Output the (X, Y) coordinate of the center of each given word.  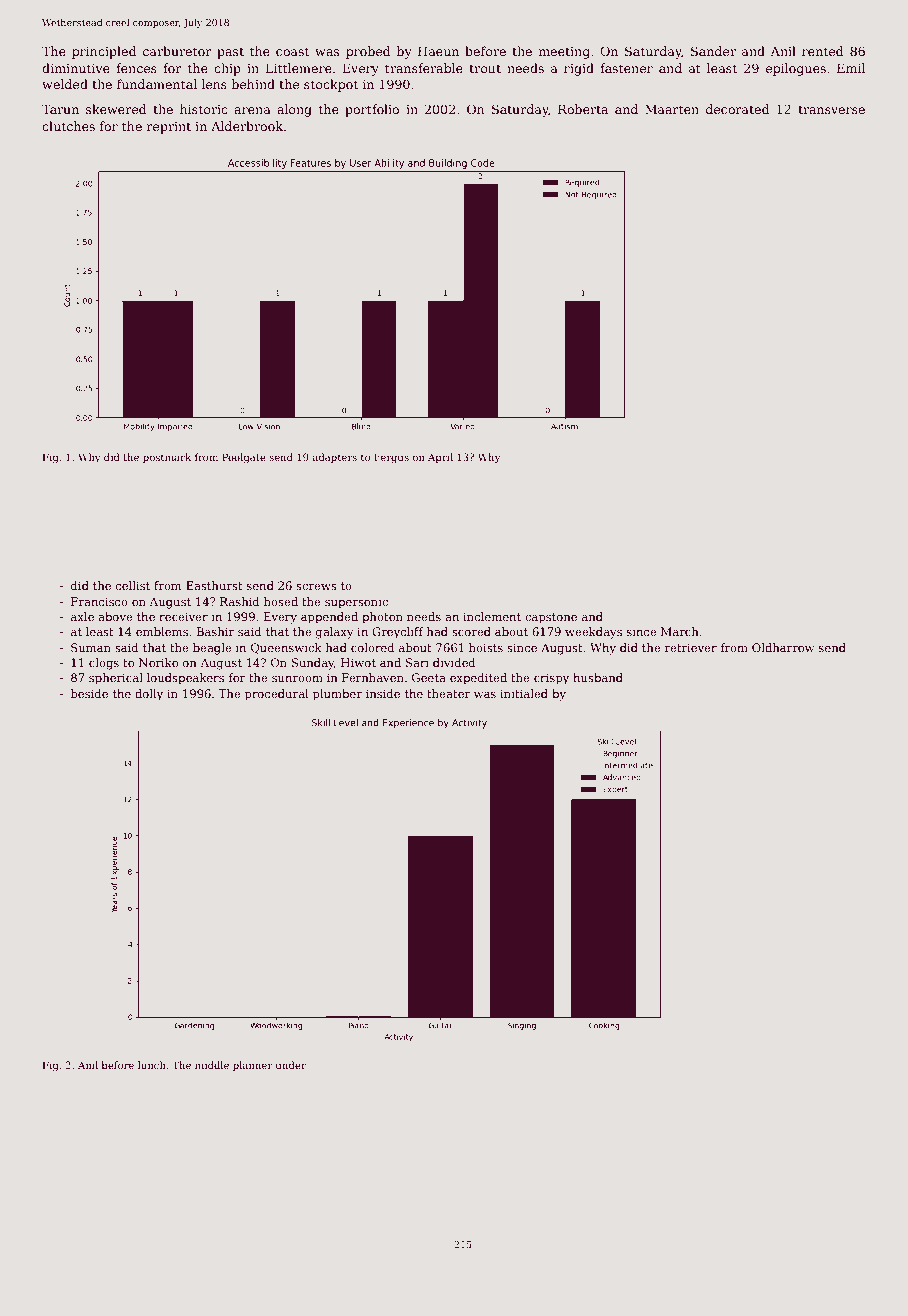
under (291, 1065)
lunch (152, 1065)
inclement (492, 616)
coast (292, 51)
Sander (713, 51)
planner (253, 1066)
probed (368, 52)
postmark (167, 458)
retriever (691, 647)
